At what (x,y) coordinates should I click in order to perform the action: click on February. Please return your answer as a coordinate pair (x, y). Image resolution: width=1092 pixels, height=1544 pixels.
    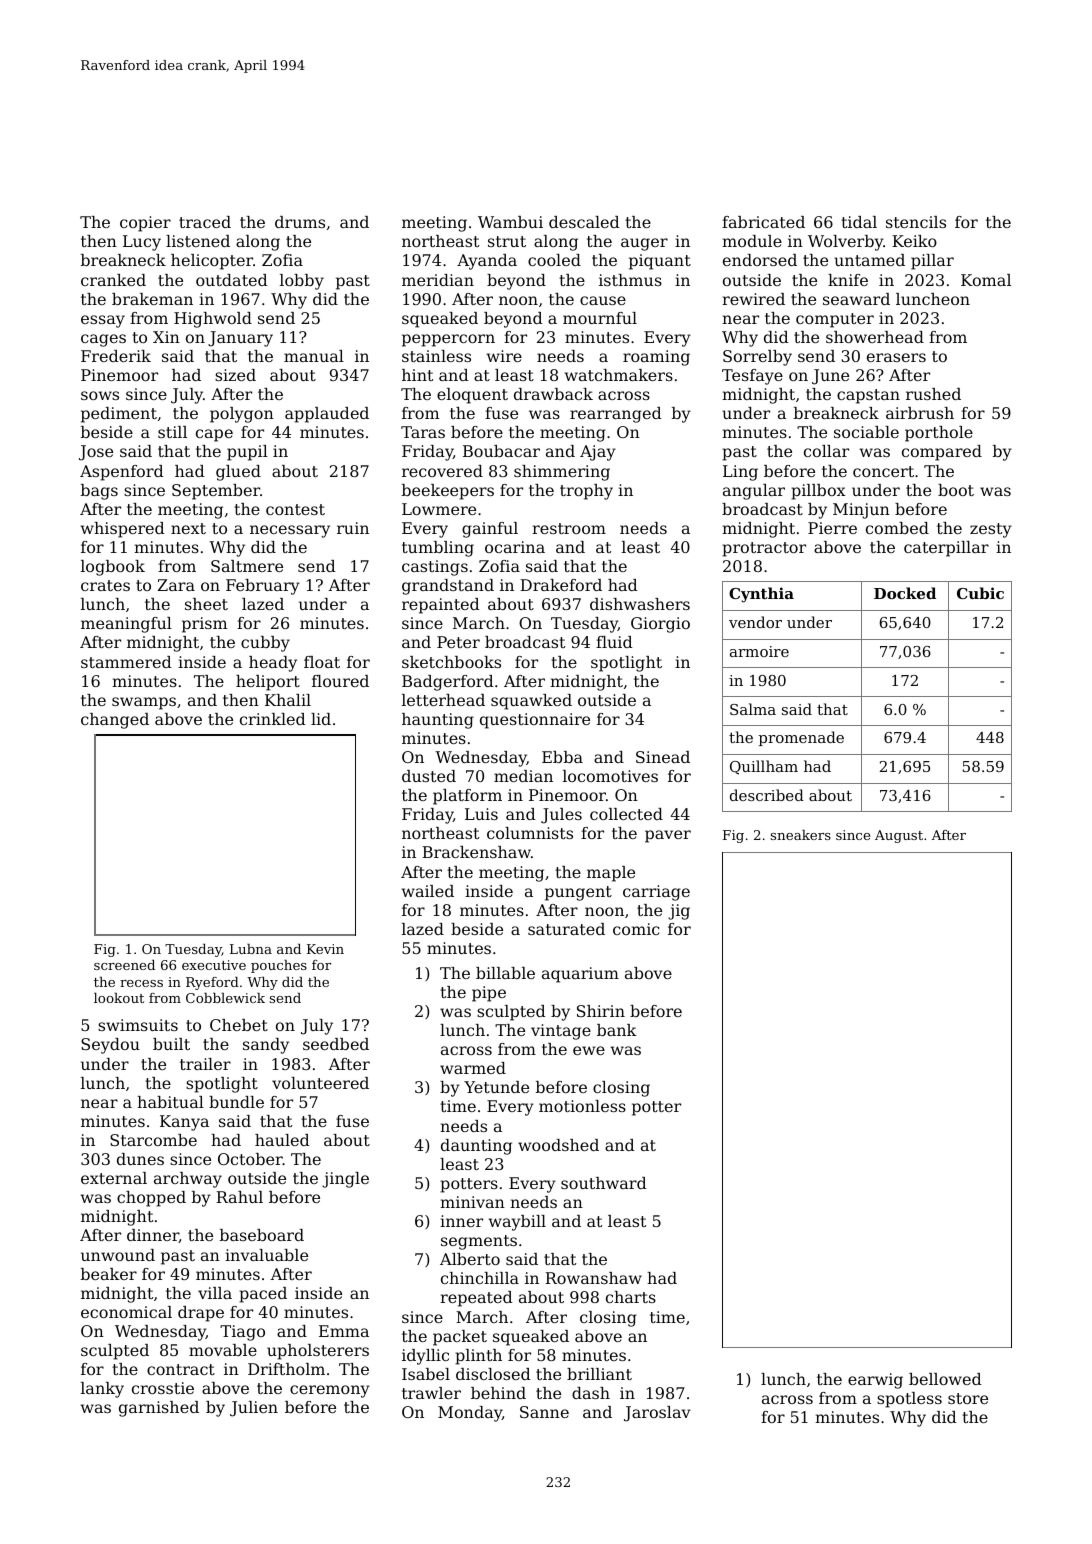
    Looking at the image, I should click on (263, 587).
